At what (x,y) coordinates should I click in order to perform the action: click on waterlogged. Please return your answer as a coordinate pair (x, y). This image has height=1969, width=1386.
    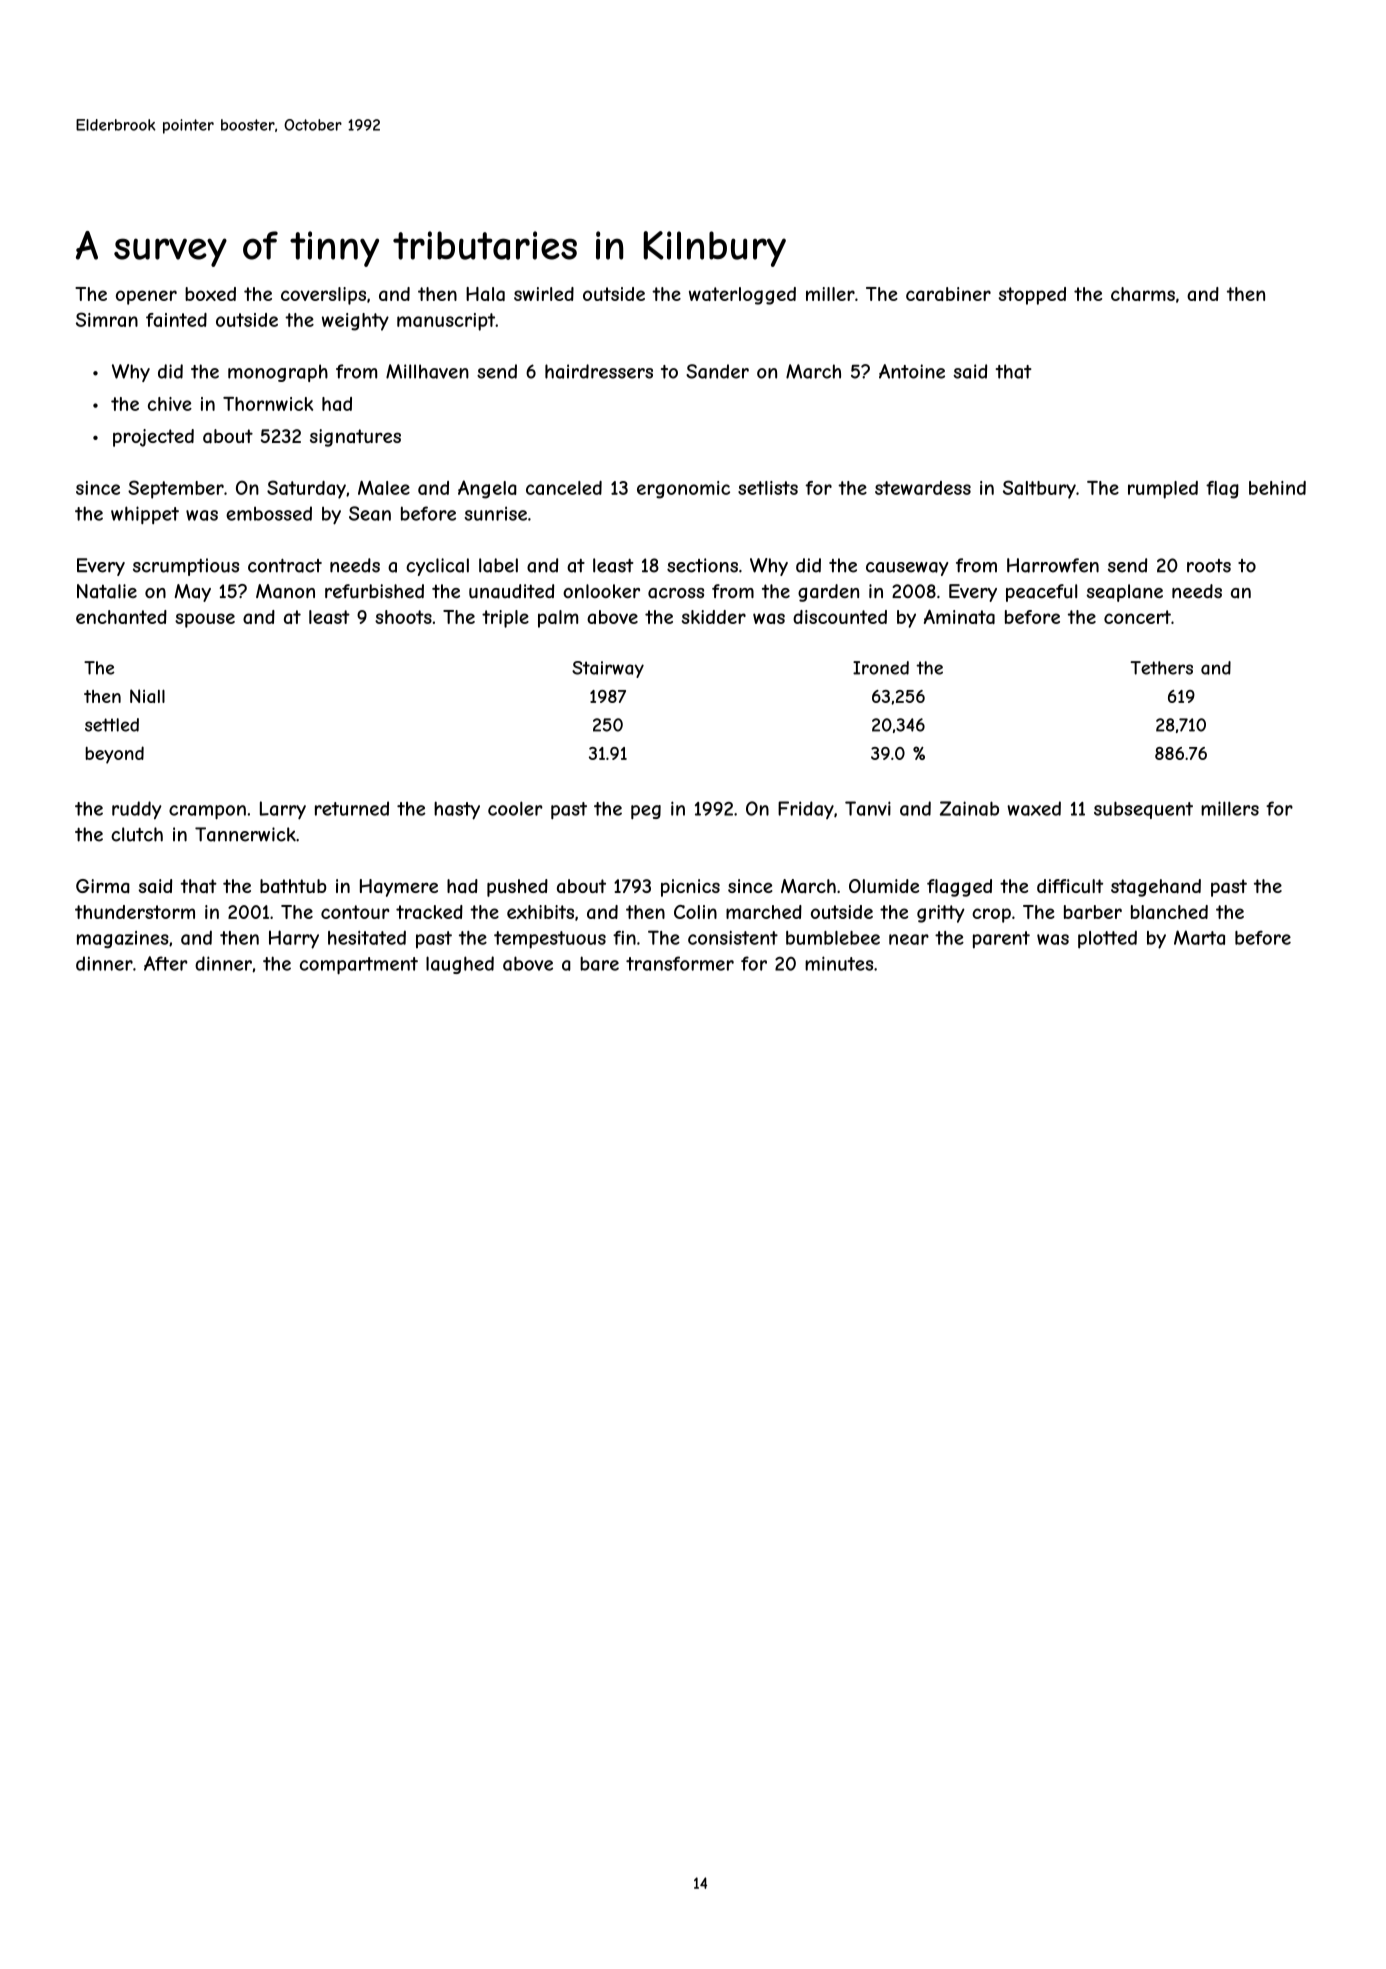
    Looking at the image, I should click on (742, 296).
